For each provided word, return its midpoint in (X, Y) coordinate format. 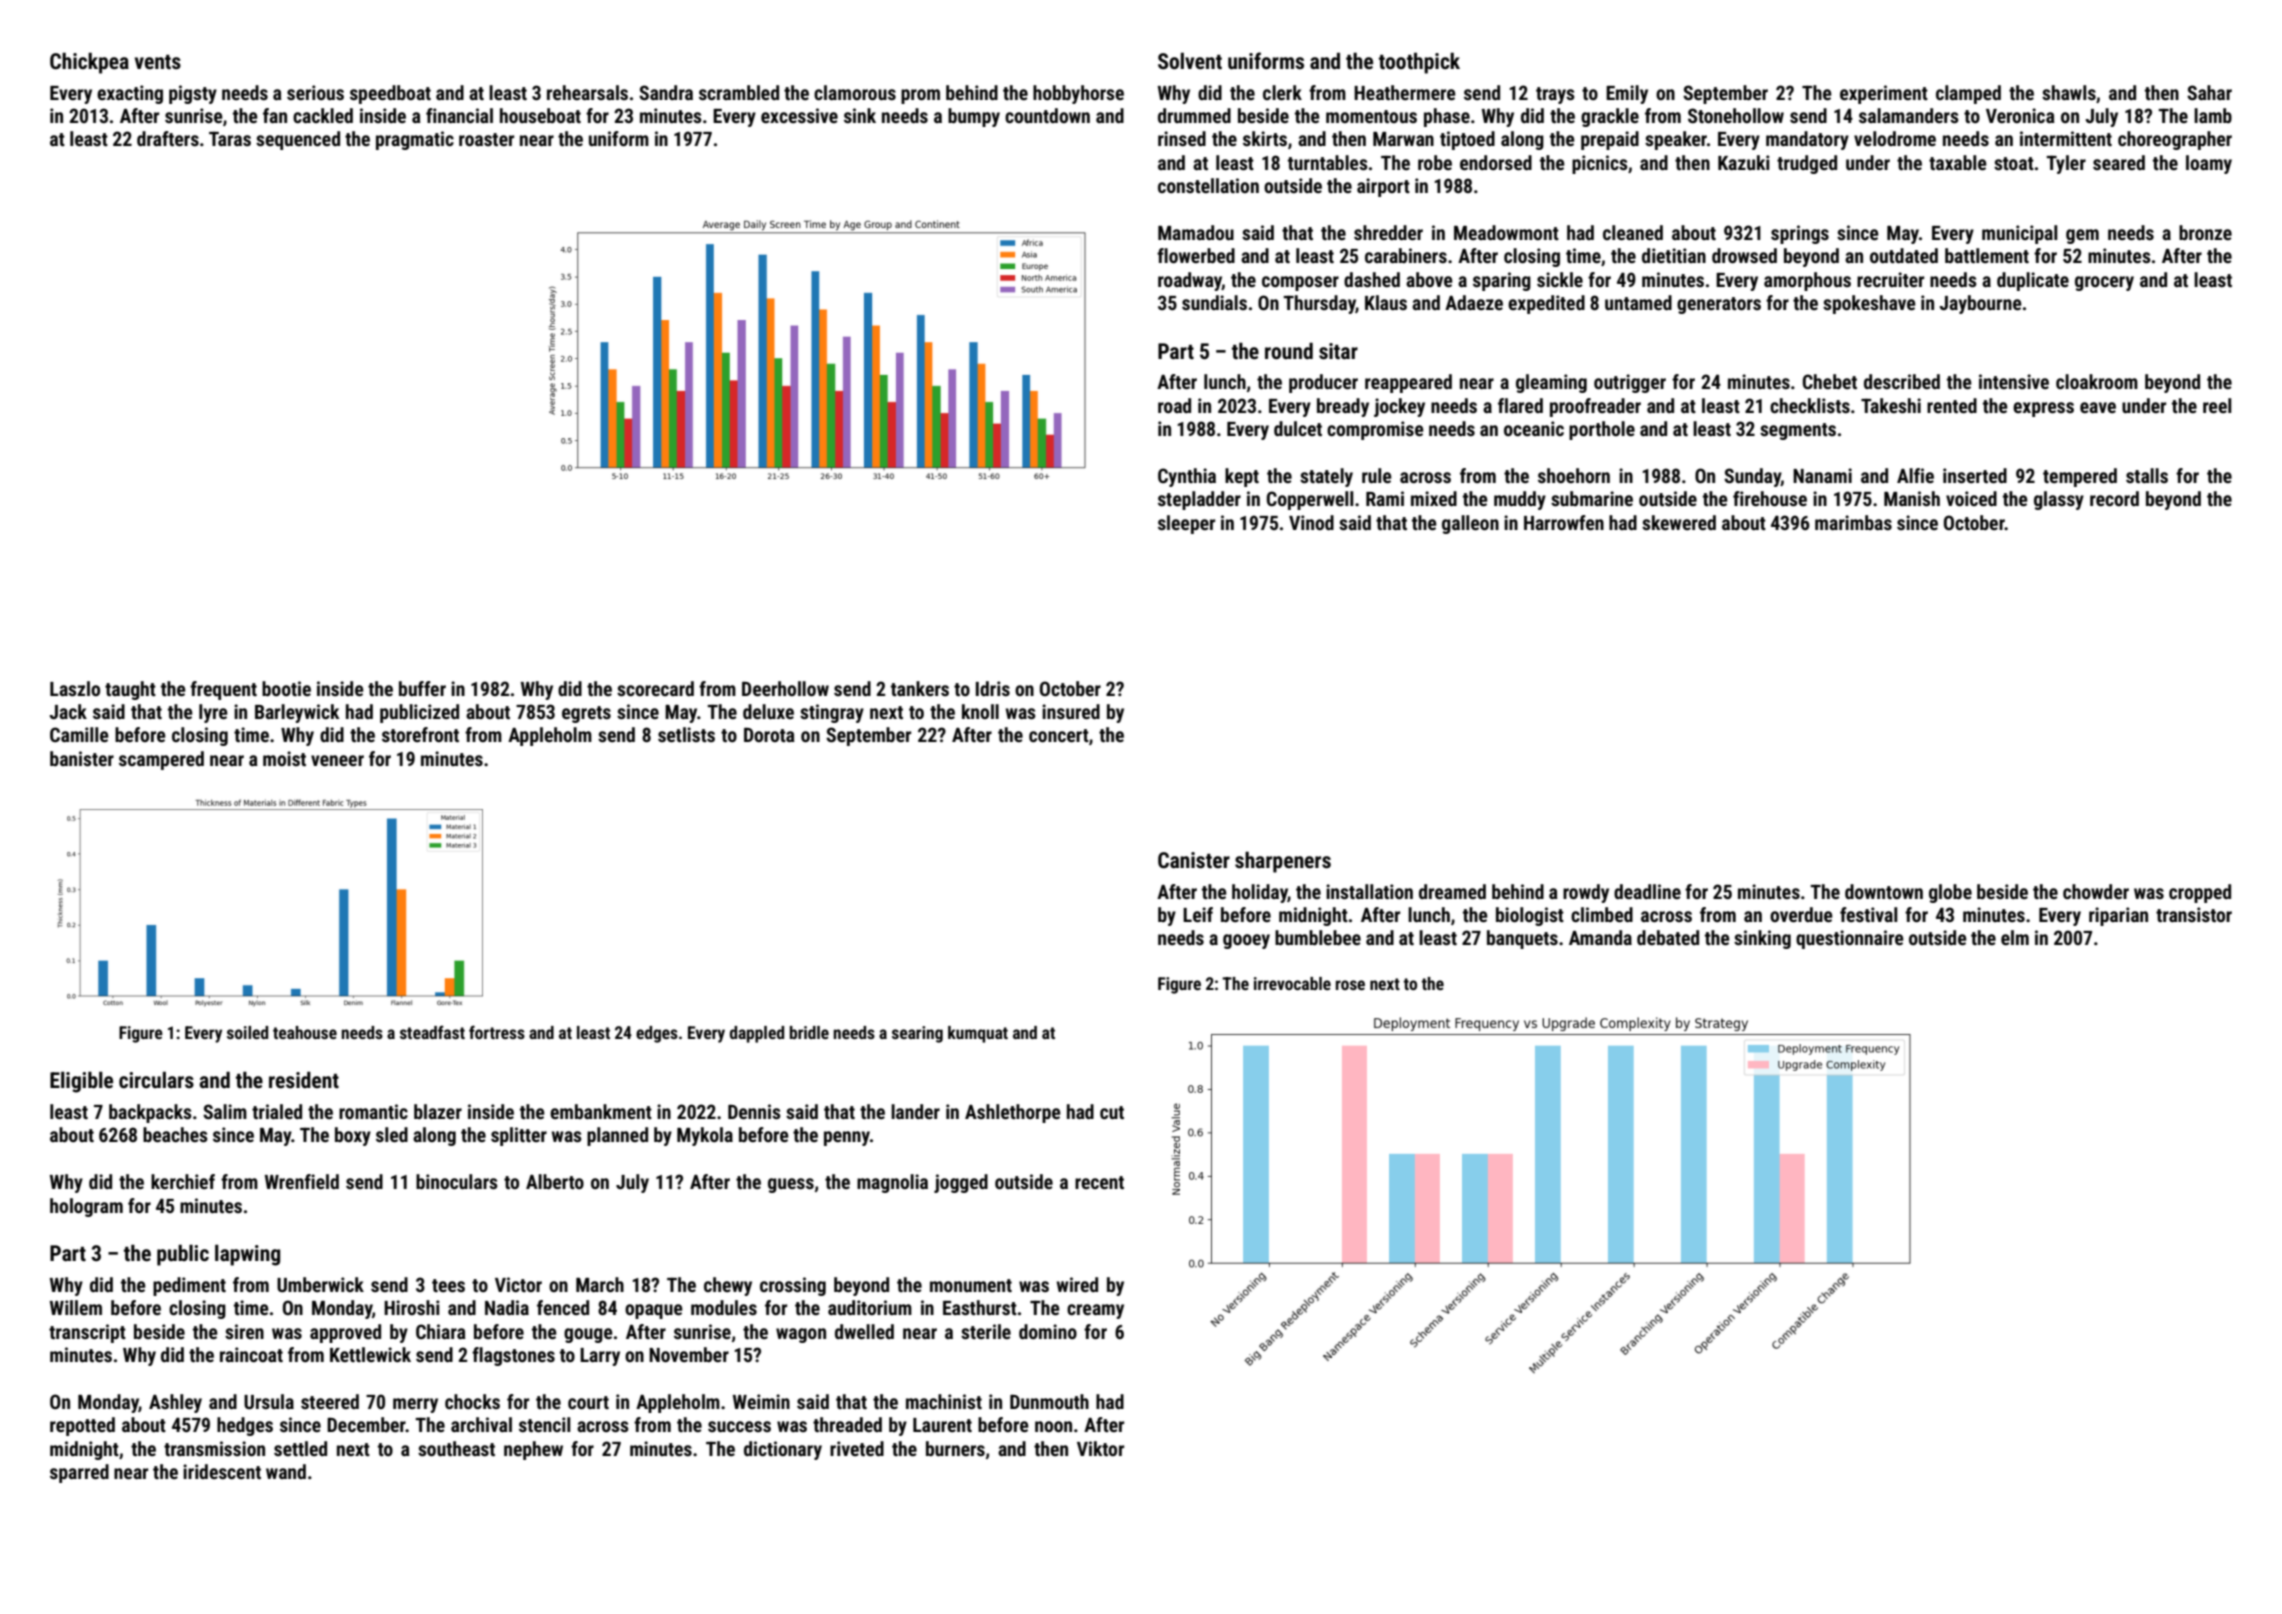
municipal (2019, 234)
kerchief (183, 1181)
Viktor (1100, 1448)
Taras (230, 138)
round (1289, 351)
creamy (1095, 1311)
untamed (1638, 302)
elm (2015, 937)
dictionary (783, 1450)
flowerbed (1196, 255)
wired (1077, 1284)
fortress (497, 1032)
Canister (1194, 860)
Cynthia (1187, 477)
